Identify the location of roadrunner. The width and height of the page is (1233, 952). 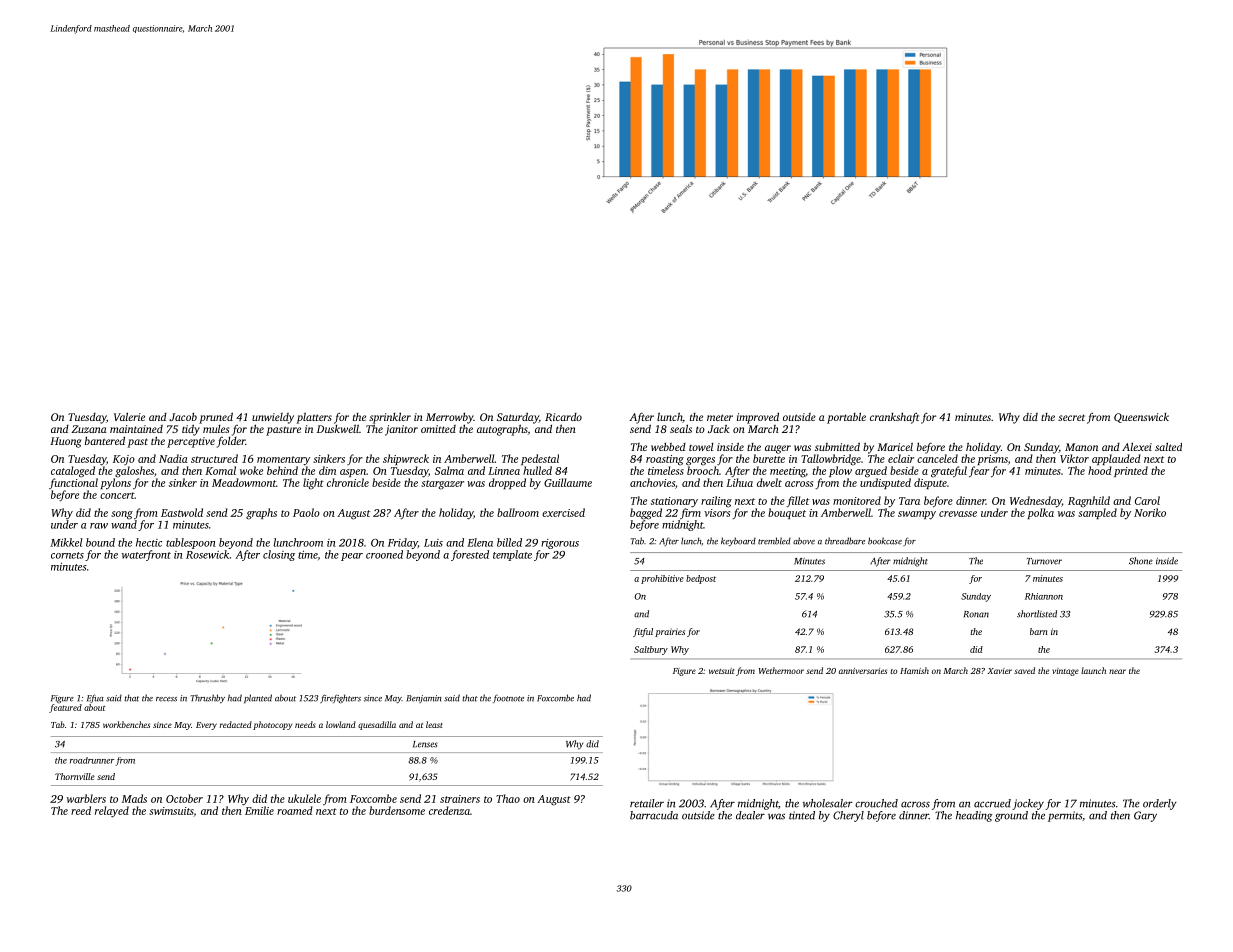
(92, 760).
